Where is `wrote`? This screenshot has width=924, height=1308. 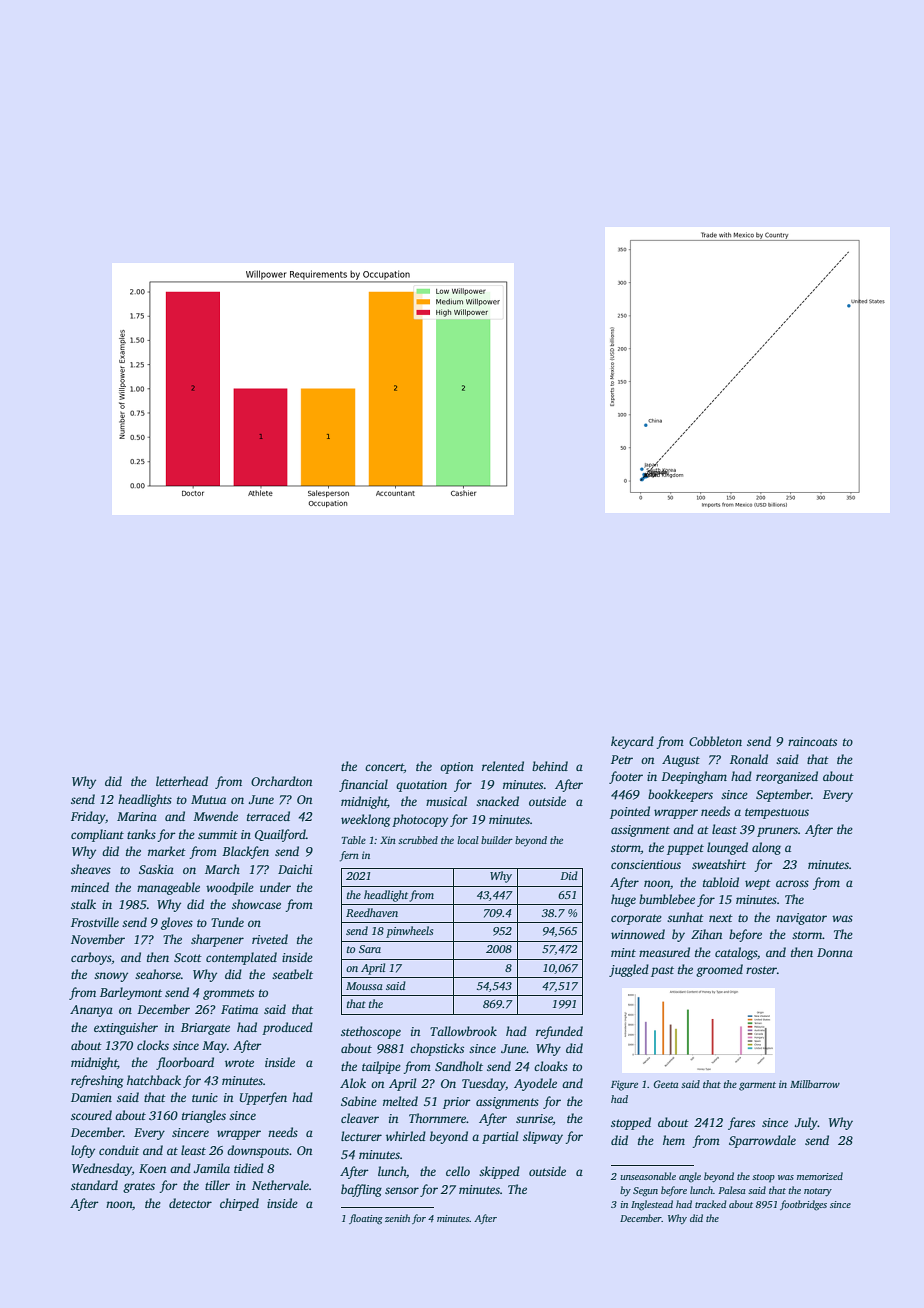 wrote is located at coordinates (239, 1063).
